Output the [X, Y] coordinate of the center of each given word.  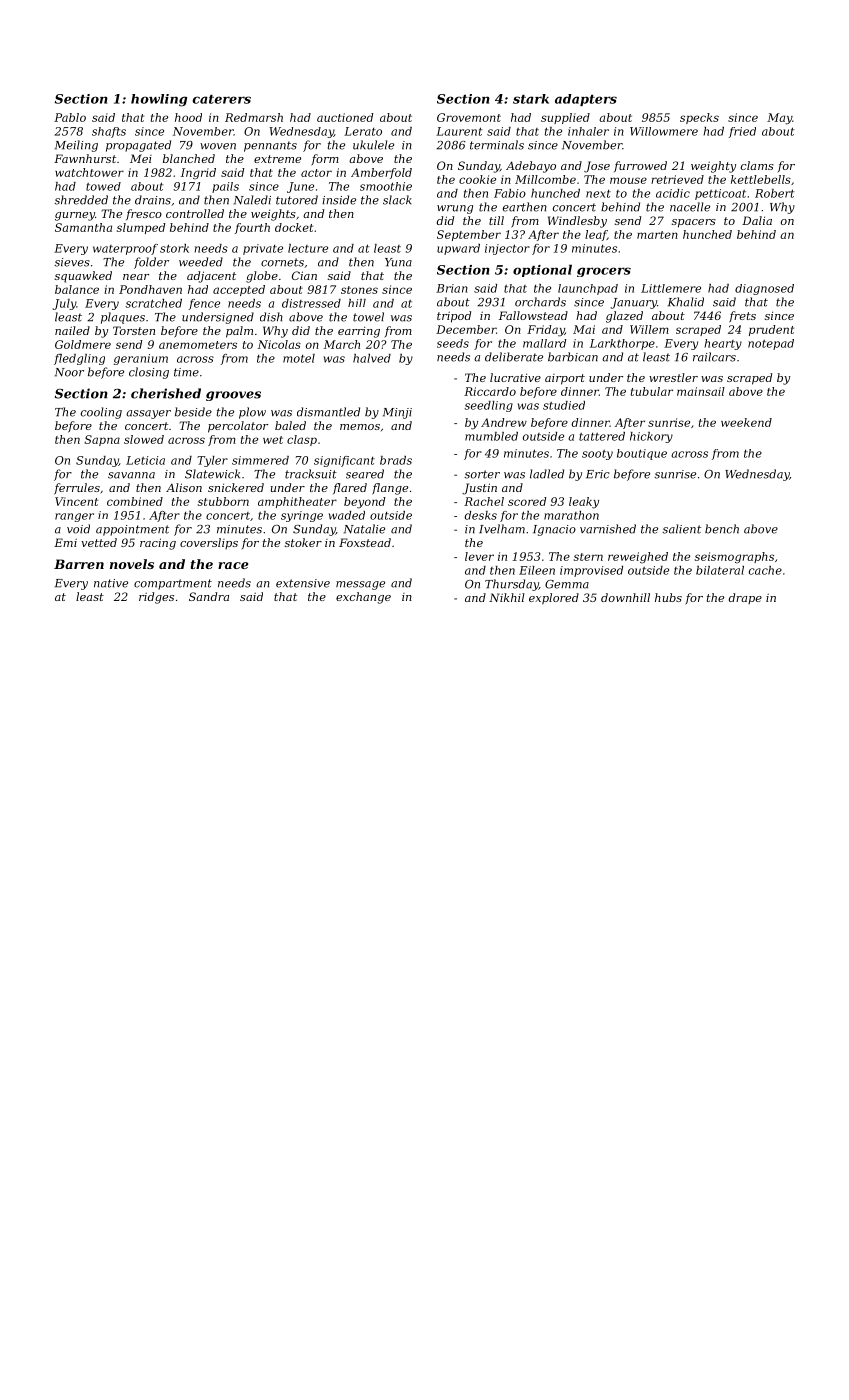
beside [193, 412]
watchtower [89, 172]
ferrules [77, 489]
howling [159, 100]
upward [458, 249]
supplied [565, 118]
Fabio [510, 193]
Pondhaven [150, 289]
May [779, 119]
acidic [673, 193]
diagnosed [764, 289]
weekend [746, 422]
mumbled [491, 436]
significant [344, 461]
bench [722, 529]
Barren [79, 564]
